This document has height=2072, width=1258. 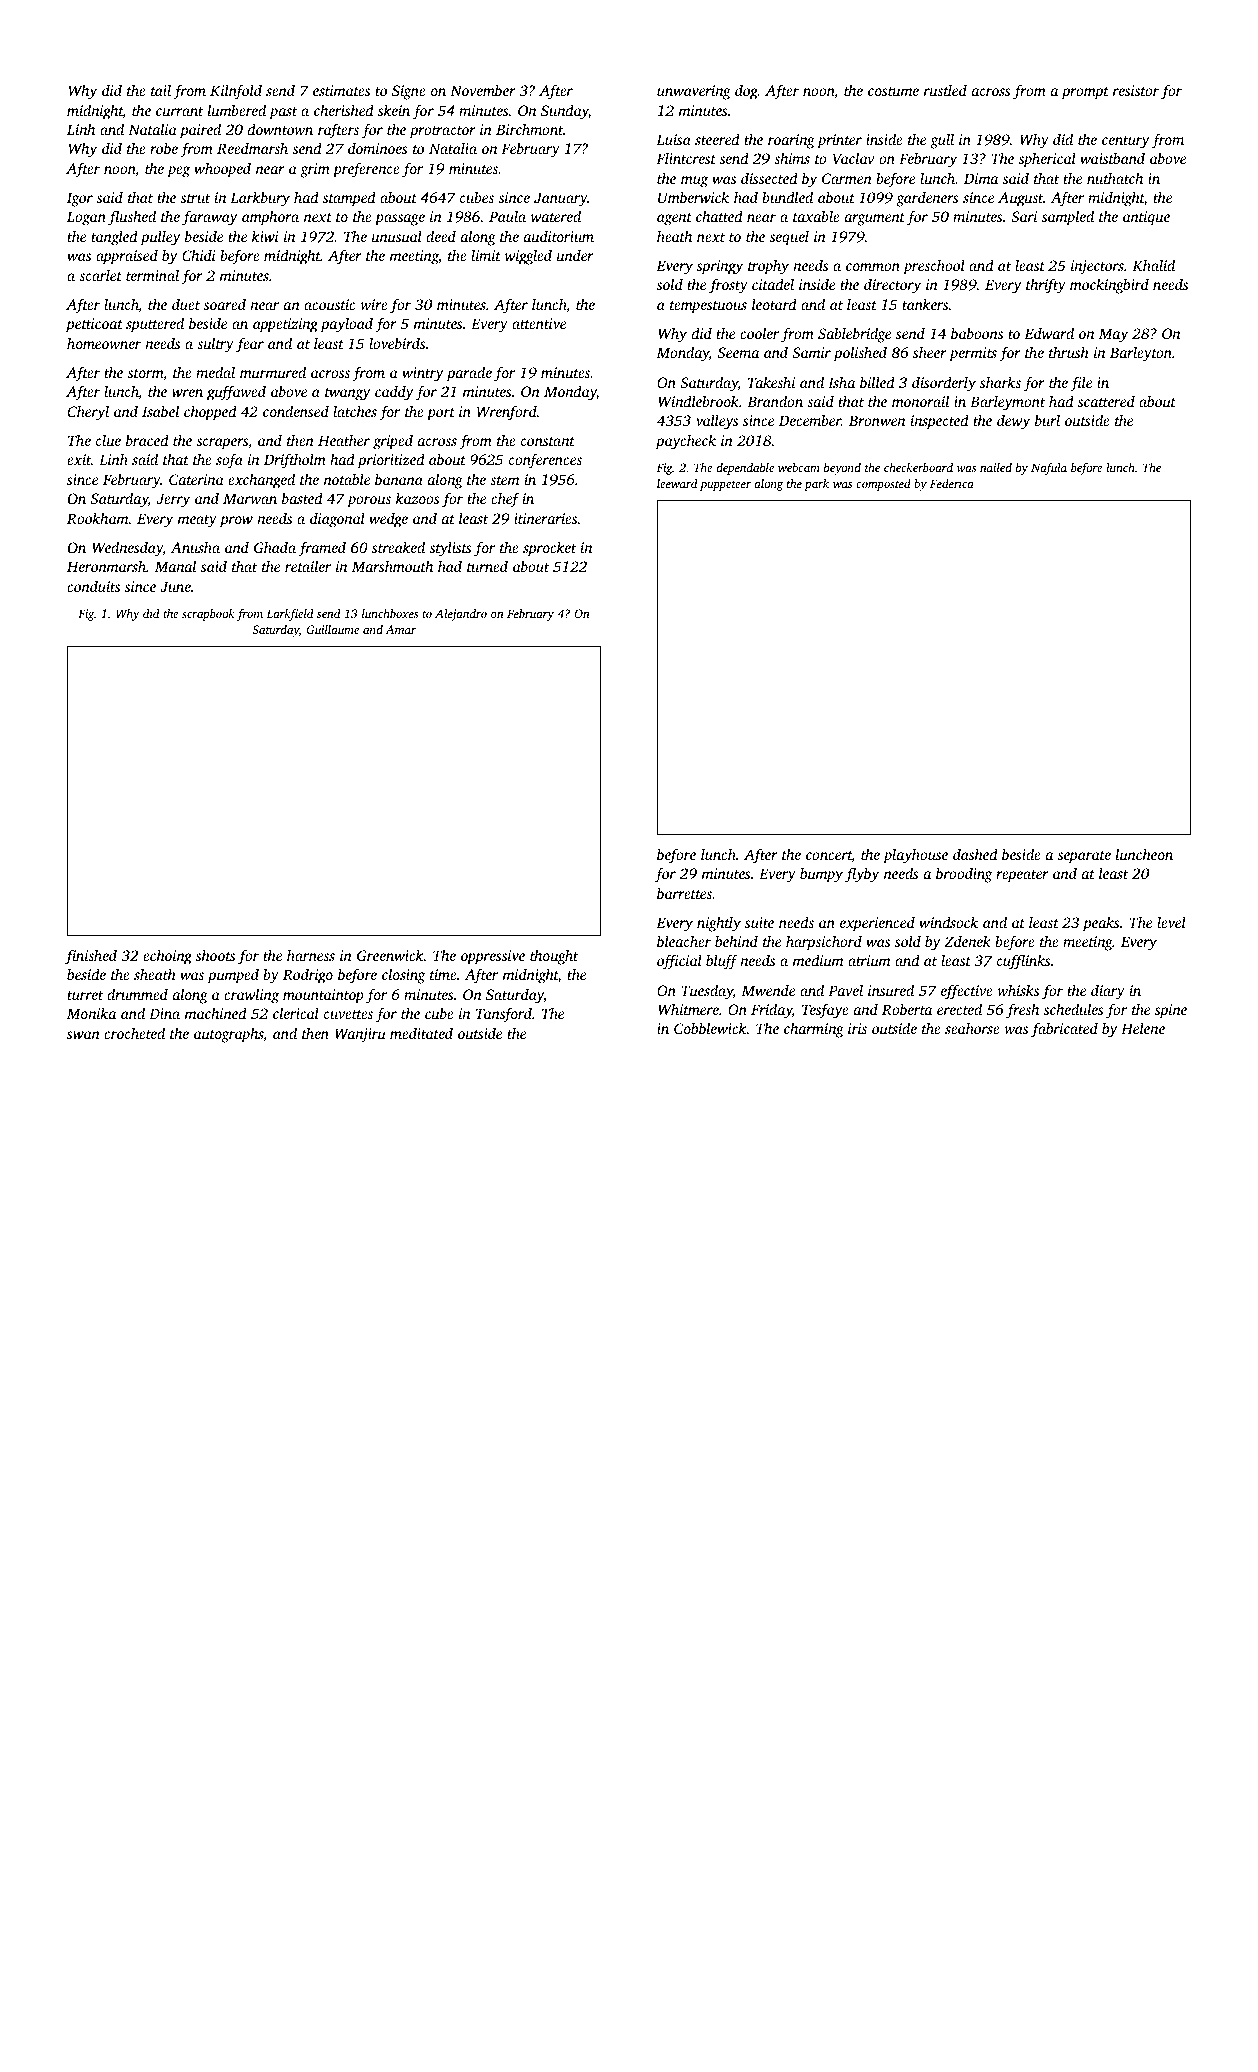 What do you see at coordinates (1084, 857) in the document?
I see `separate` at bounding box center [1084, 857].
